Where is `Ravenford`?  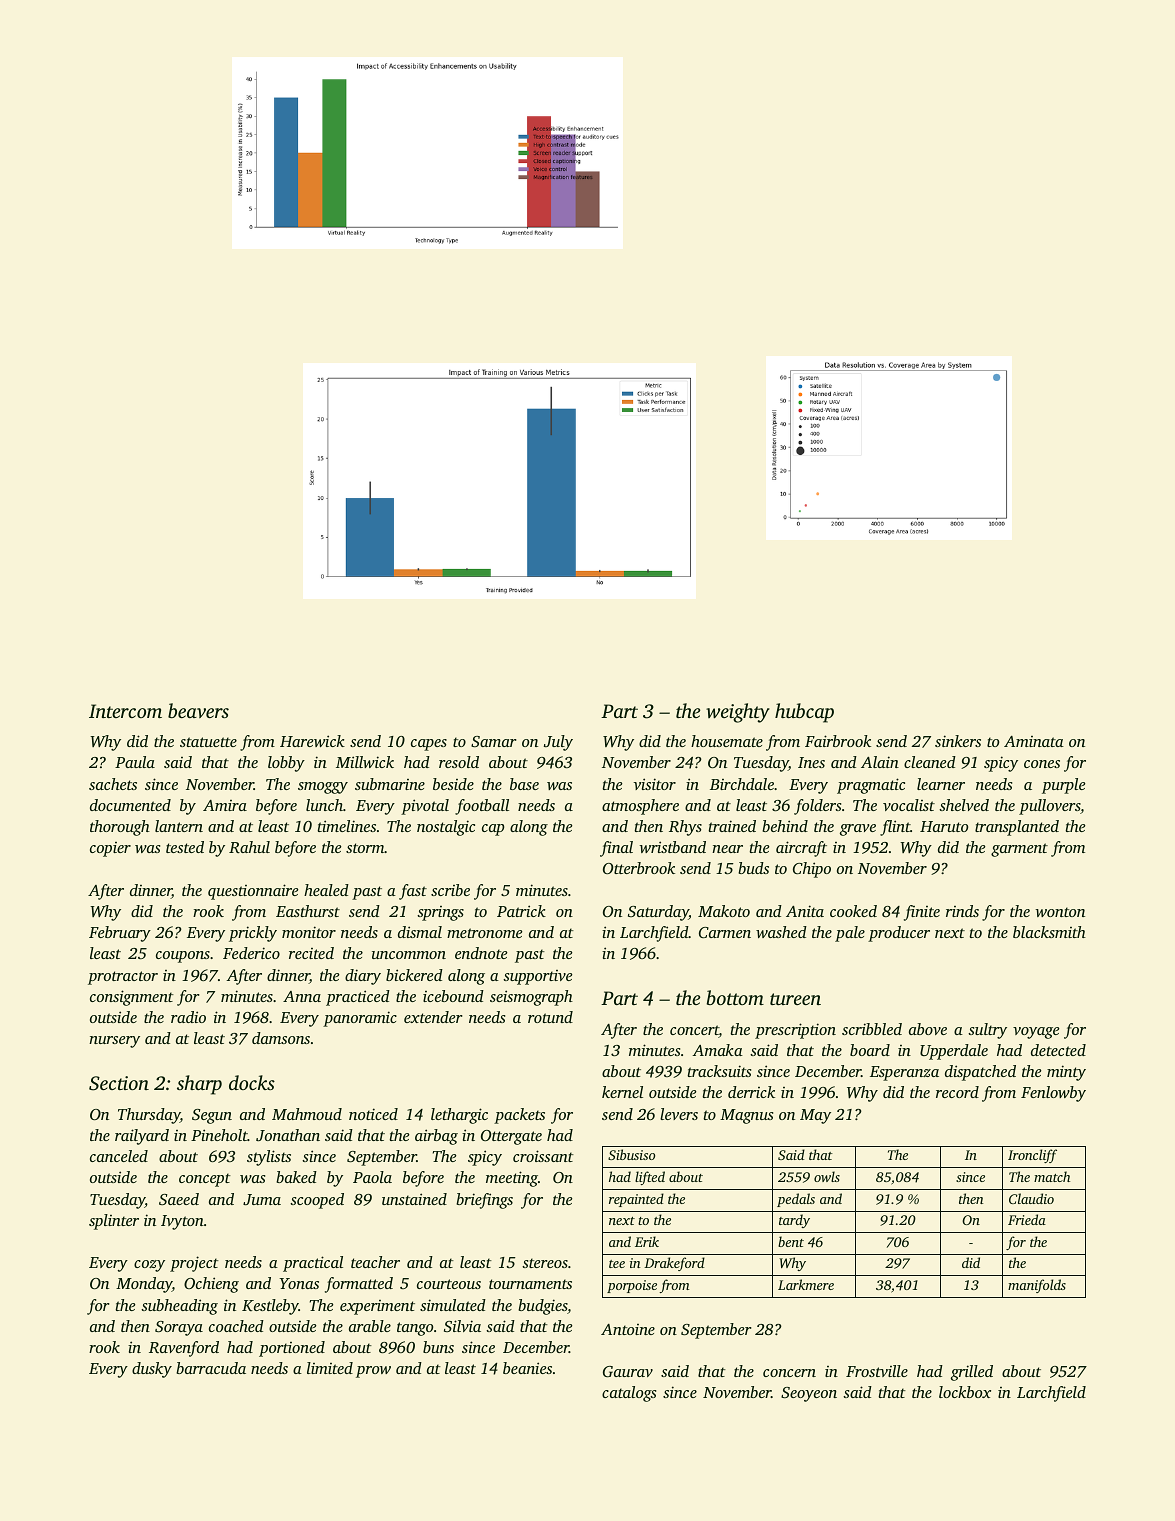 Ravenford is located at coordinates (184, 1349).
